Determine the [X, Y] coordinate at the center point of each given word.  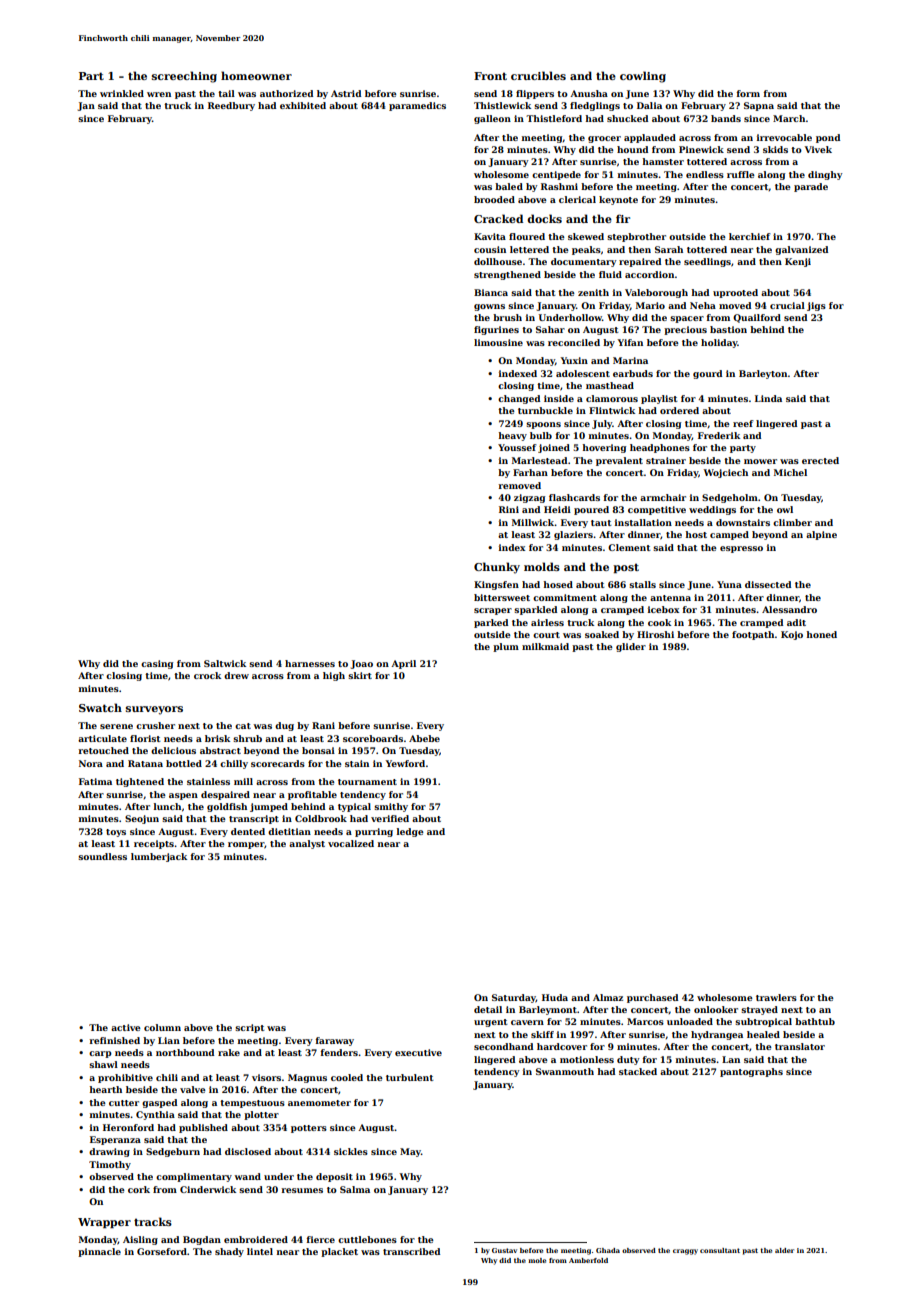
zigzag [529, 498]
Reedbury [231, 106]
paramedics [417, 106]
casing [157, 664]
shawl [103, 1064]
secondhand [503, 1046]
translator [800, 1046]
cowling [643, 77]
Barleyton [763, 374]
